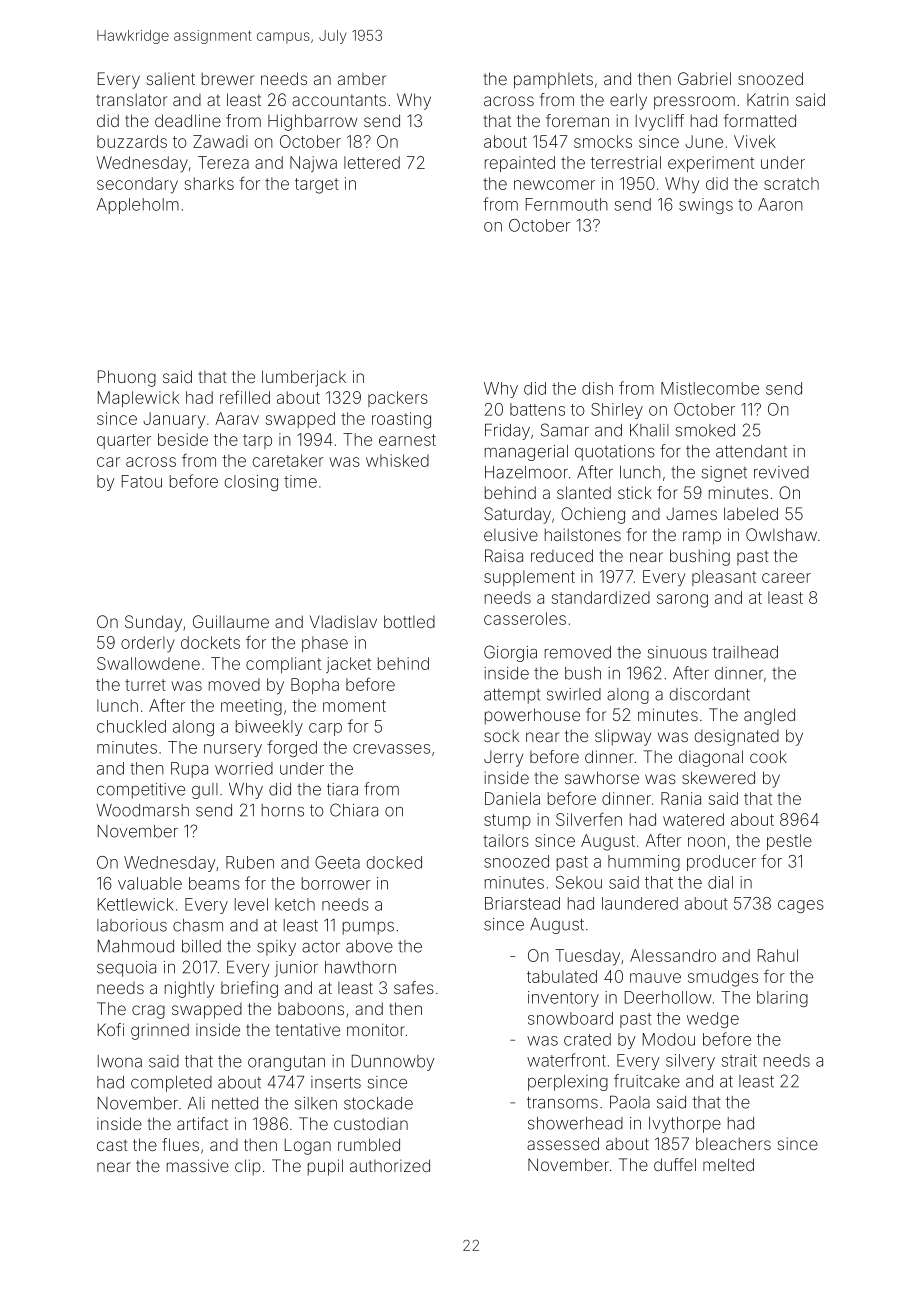 The width and height of the page is (924, 1314). I want to click on sarong, so click(682, 601).
